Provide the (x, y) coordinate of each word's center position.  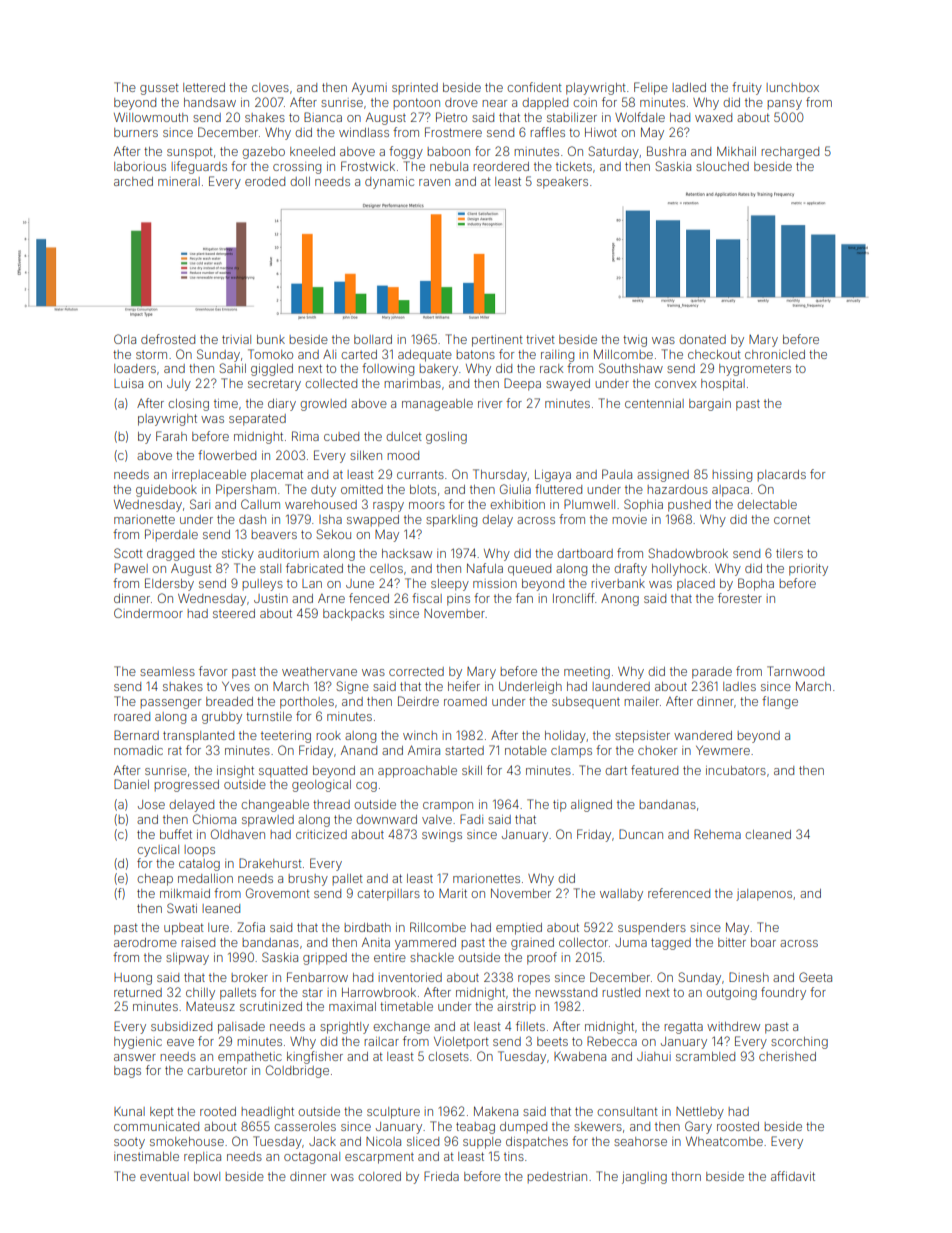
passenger (170, 704)
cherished (787, 1056)
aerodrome (145, 942)
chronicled (775, 354)
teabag (475, 1128)
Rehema (717, 834)
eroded (265, 181)
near (494, 103)
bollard (373, 339)
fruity (747, 88)
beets (552, 1041)
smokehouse (187, 1141)
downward (386, 819)
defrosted (168, 339)
